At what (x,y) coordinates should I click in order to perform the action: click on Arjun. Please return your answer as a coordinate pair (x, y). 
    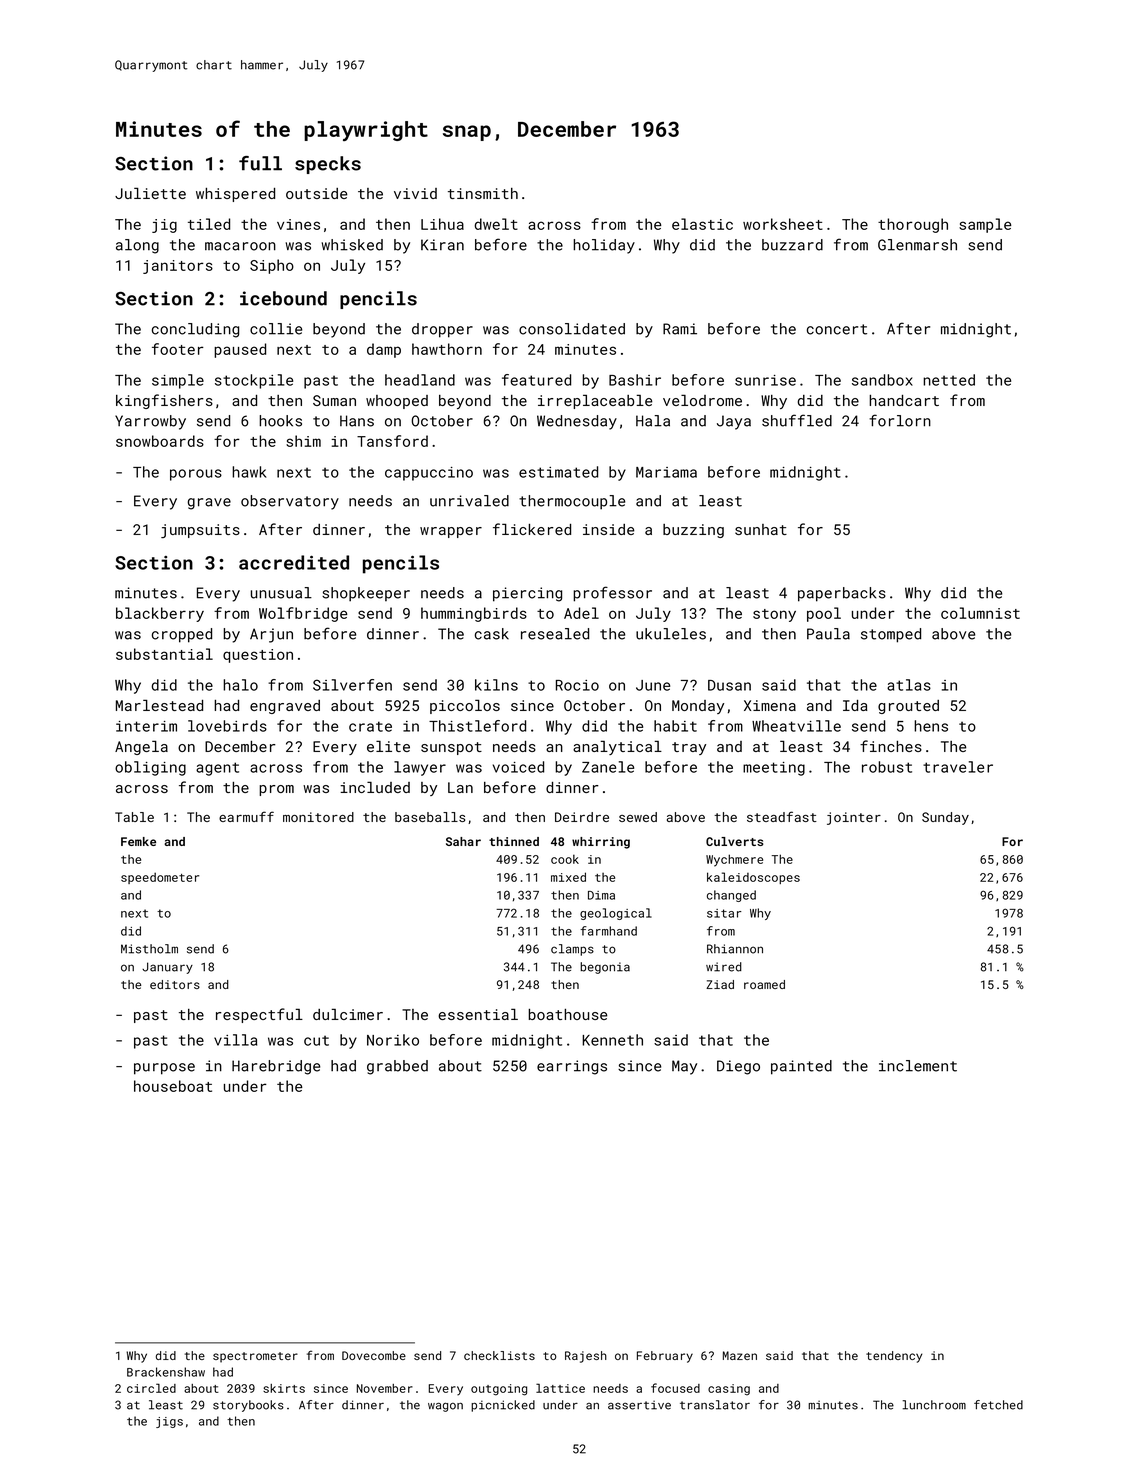
    Looking at the image, I should click on (271, 635).
